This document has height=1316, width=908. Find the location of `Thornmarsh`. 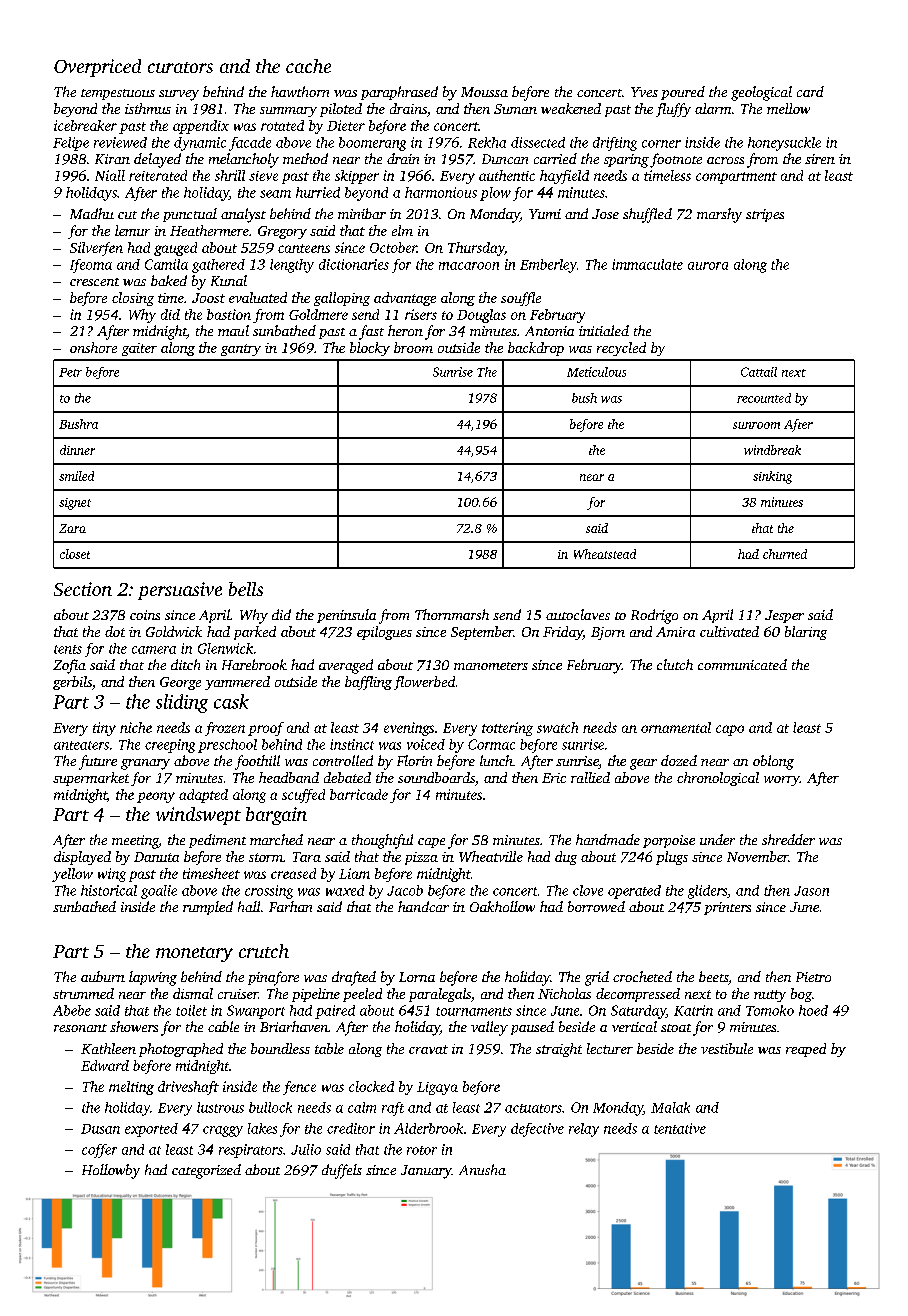

Thornmarsh is located at coordinates (452, 614).
